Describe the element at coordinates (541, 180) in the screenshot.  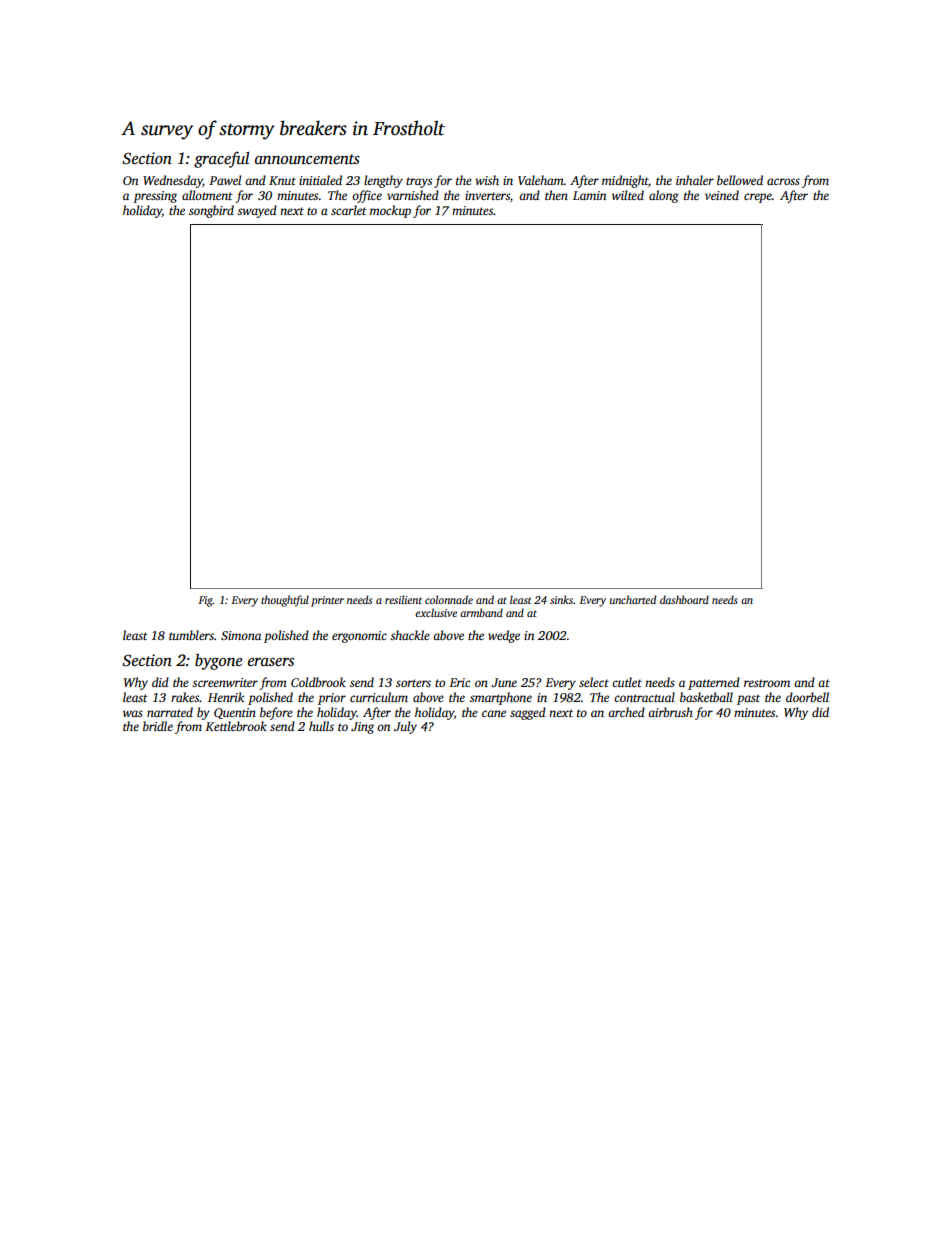
I see `Valeham` at that location.
